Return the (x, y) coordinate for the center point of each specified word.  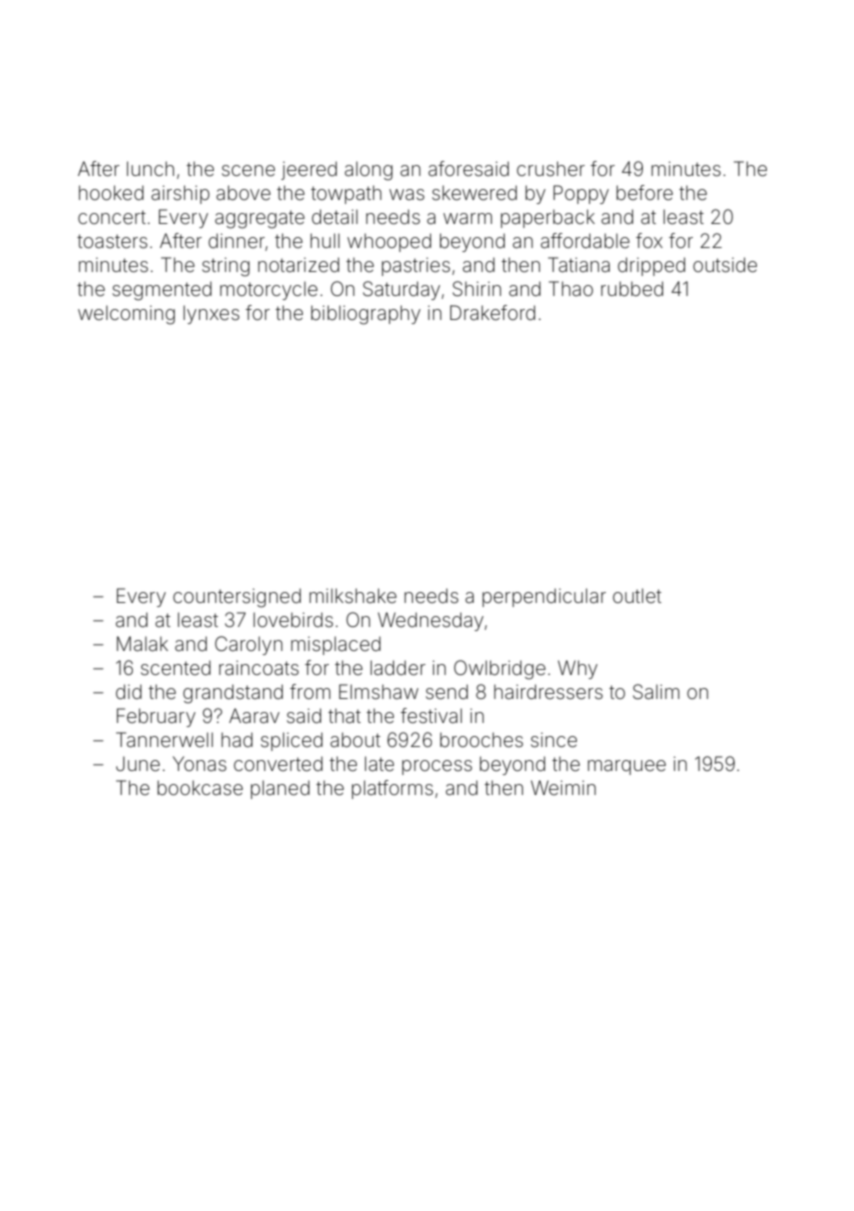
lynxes (211, 314)
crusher (551, 168)
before (644, 192)
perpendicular (544, 597)
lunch (150, 168)
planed (280, 789)
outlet (637, 595)
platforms (392, 789)
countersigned (237, 598)
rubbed (632, 288)
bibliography (366, 315)
